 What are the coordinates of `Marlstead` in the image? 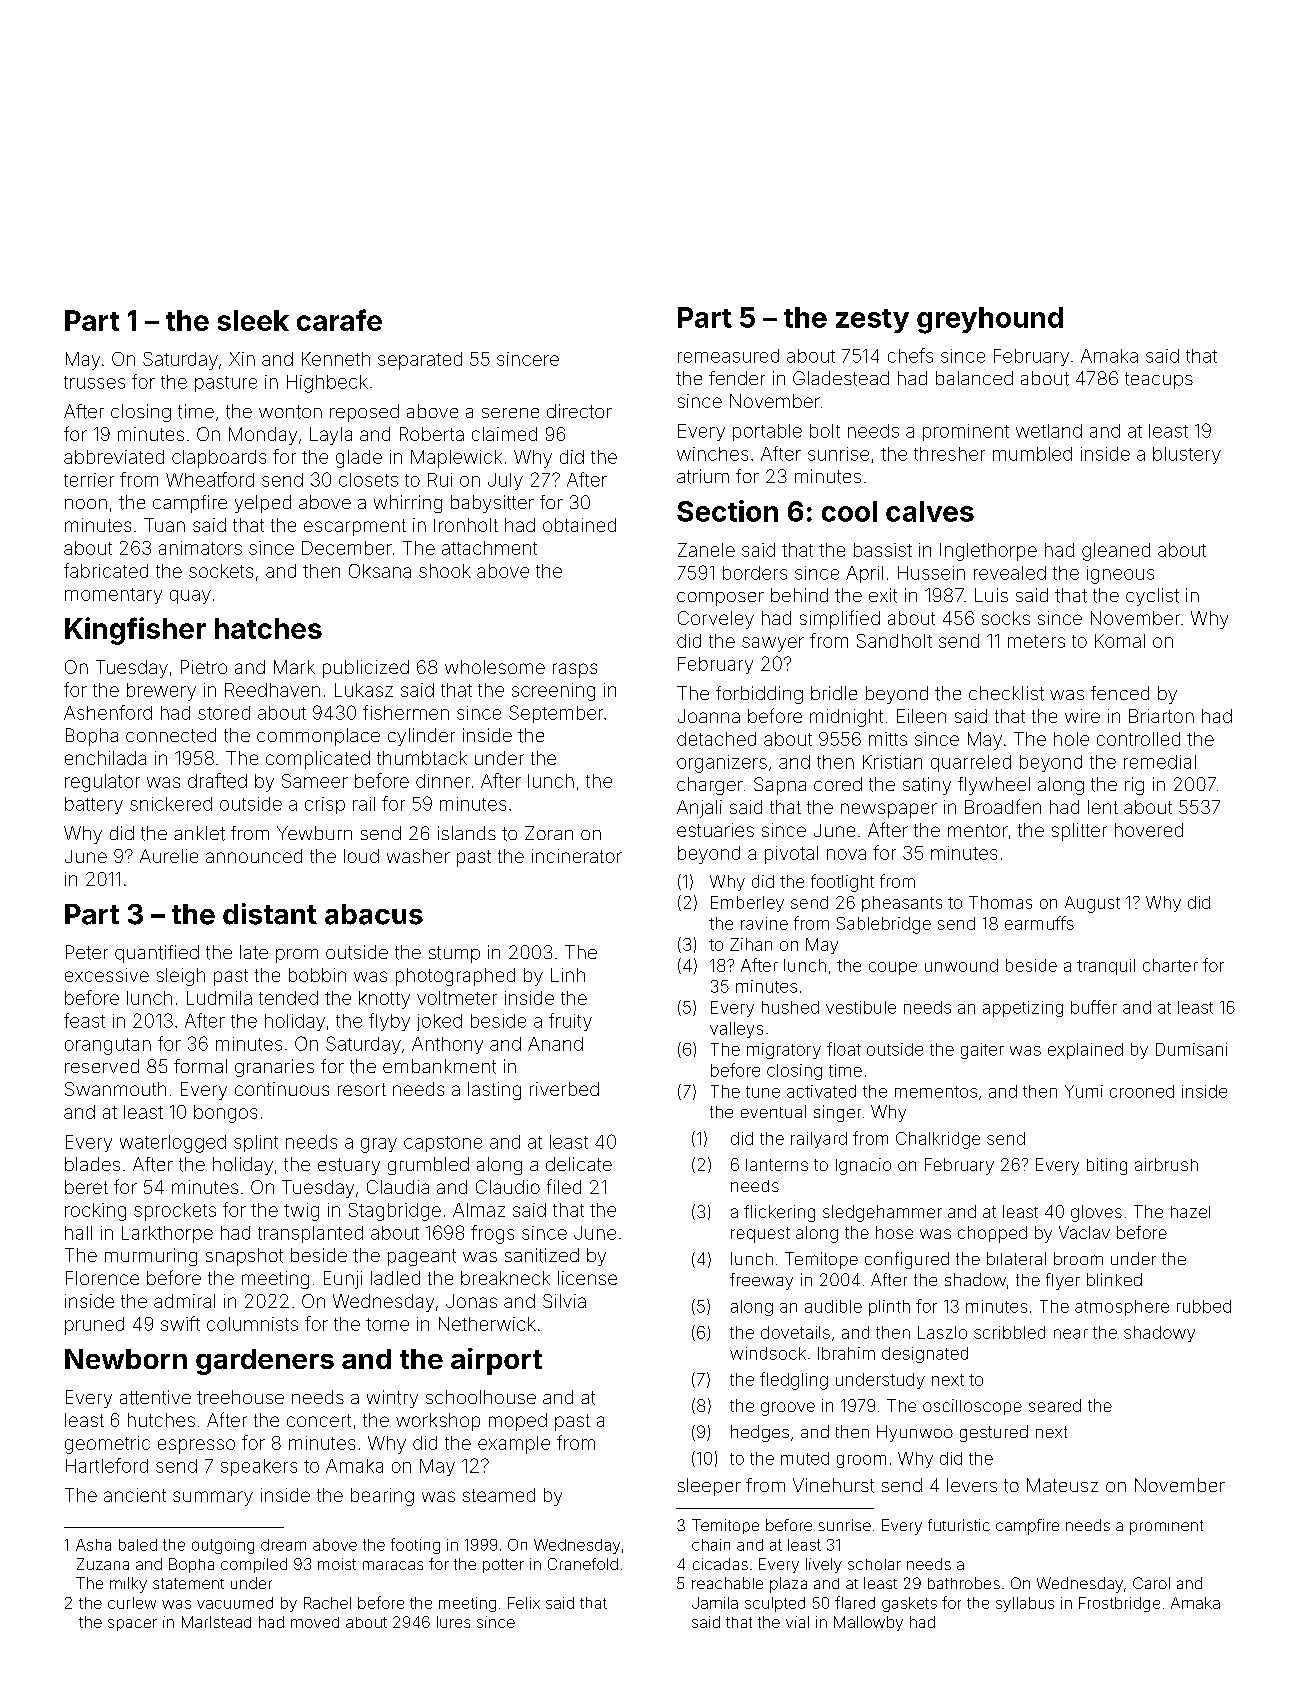 It's located at (216, 1622).
